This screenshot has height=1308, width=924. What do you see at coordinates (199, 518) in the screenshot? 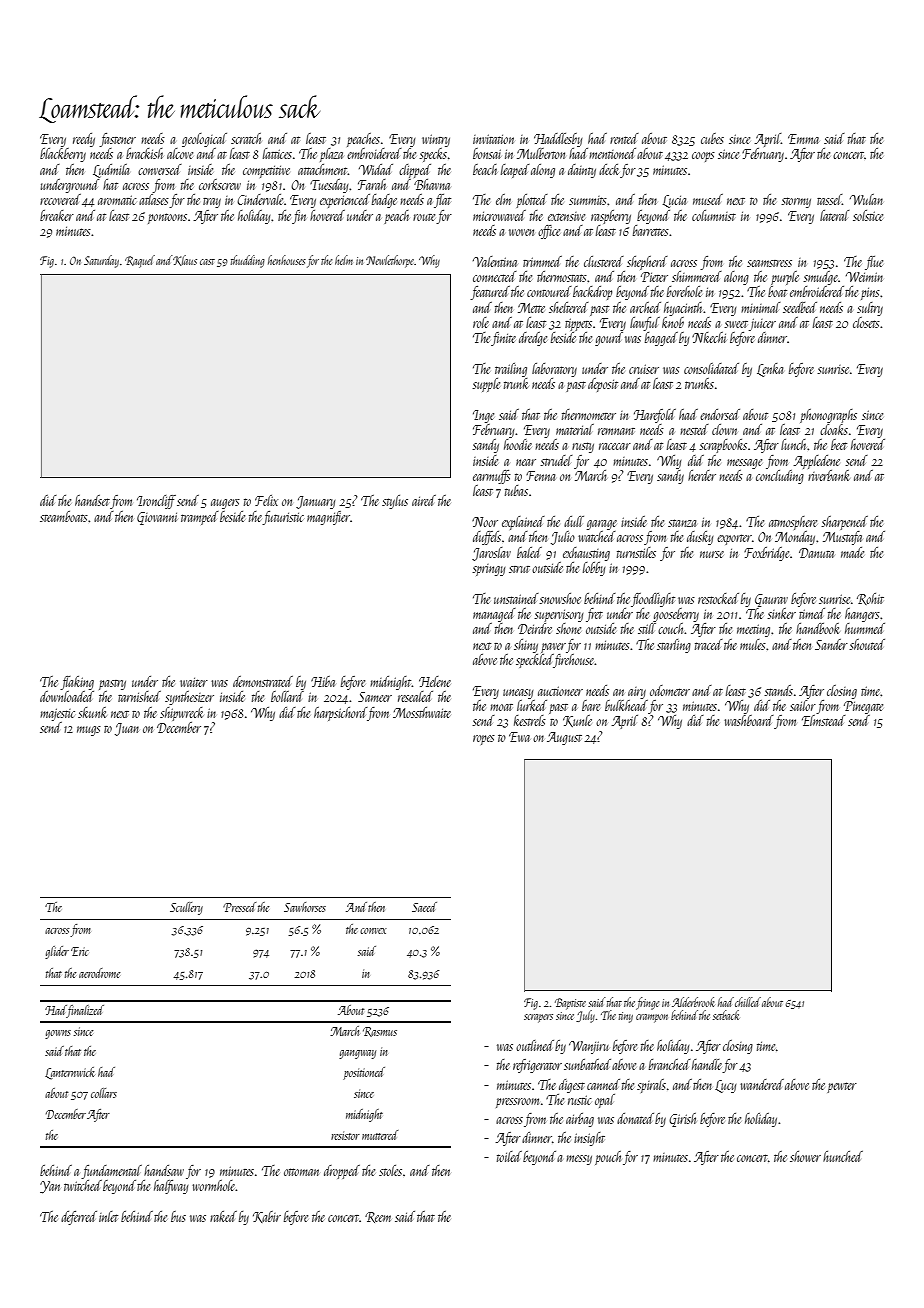
I see `tramped` at bounding box center [199, 518].
